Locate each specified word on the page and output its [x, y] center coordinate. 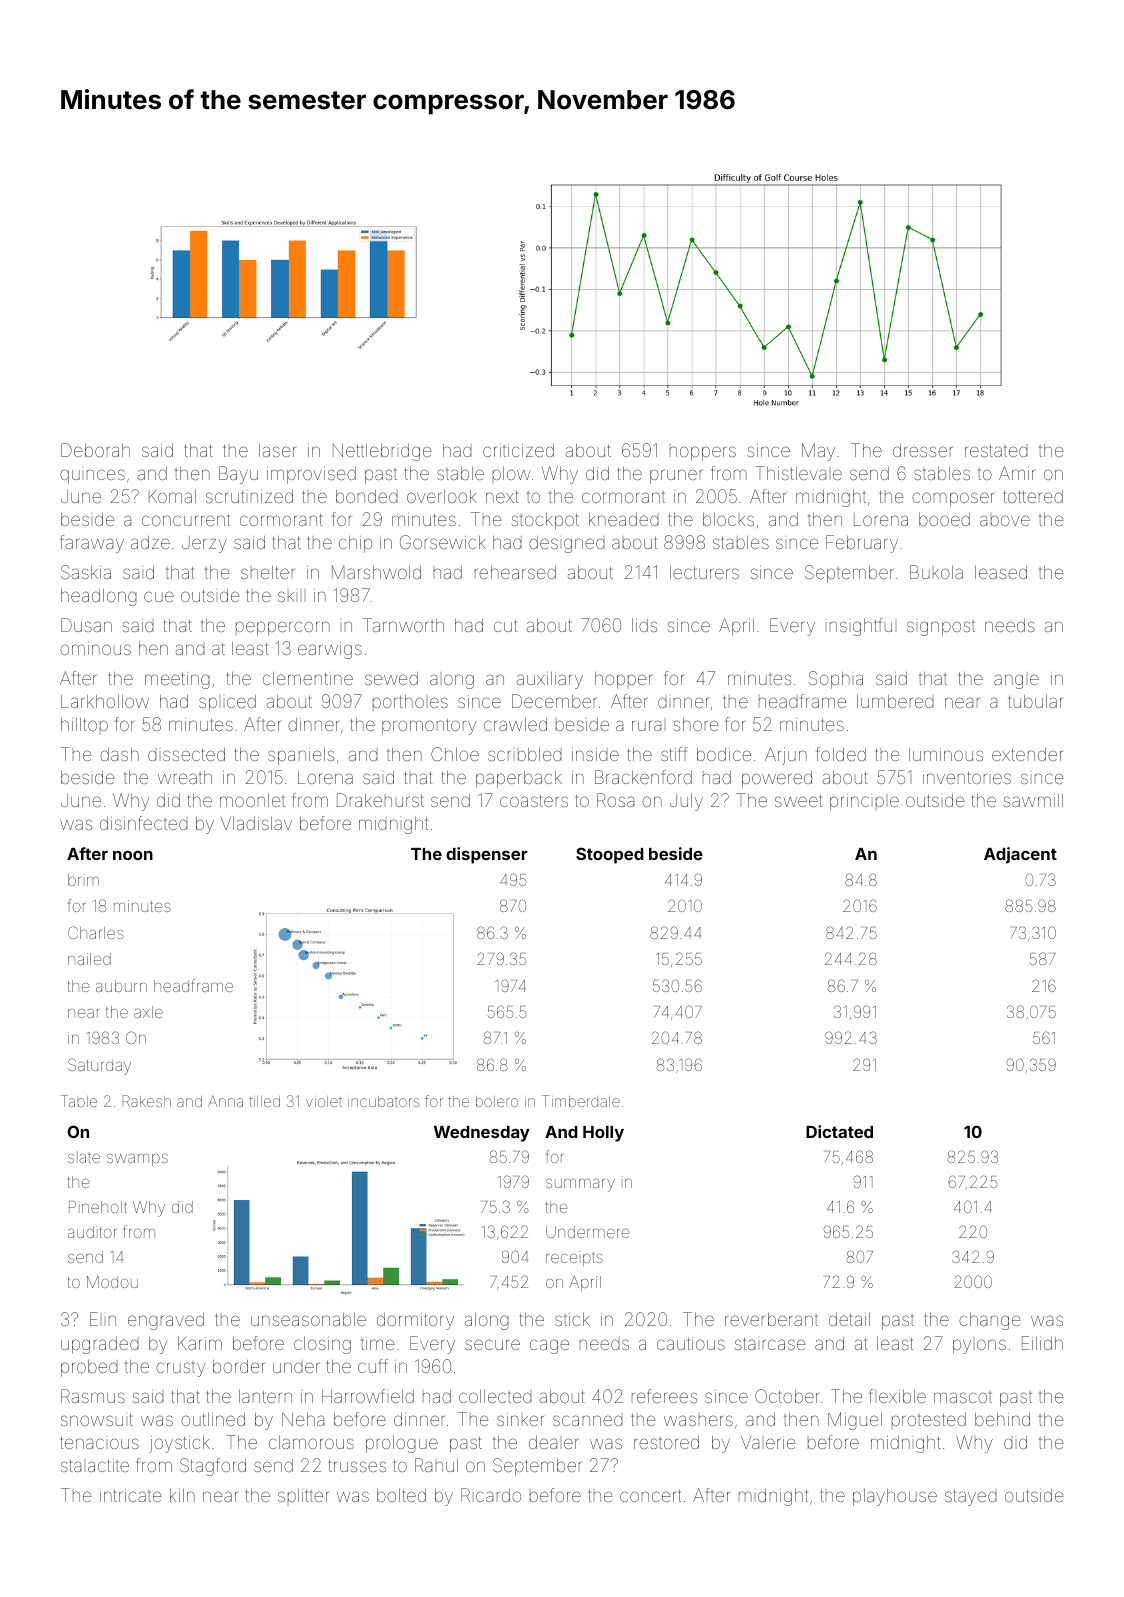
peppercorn [283, 628]
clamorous [311, 1442]
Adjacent [1020, 855]
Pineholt [98, 1207]
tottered [1033, 496]
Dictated [839, 1131]
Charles [96, 932]
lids [644, 625]
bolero [497, 1101]
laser [277, 450]
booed [944, 519]
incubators [383, 1101]
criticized [518, 450]
